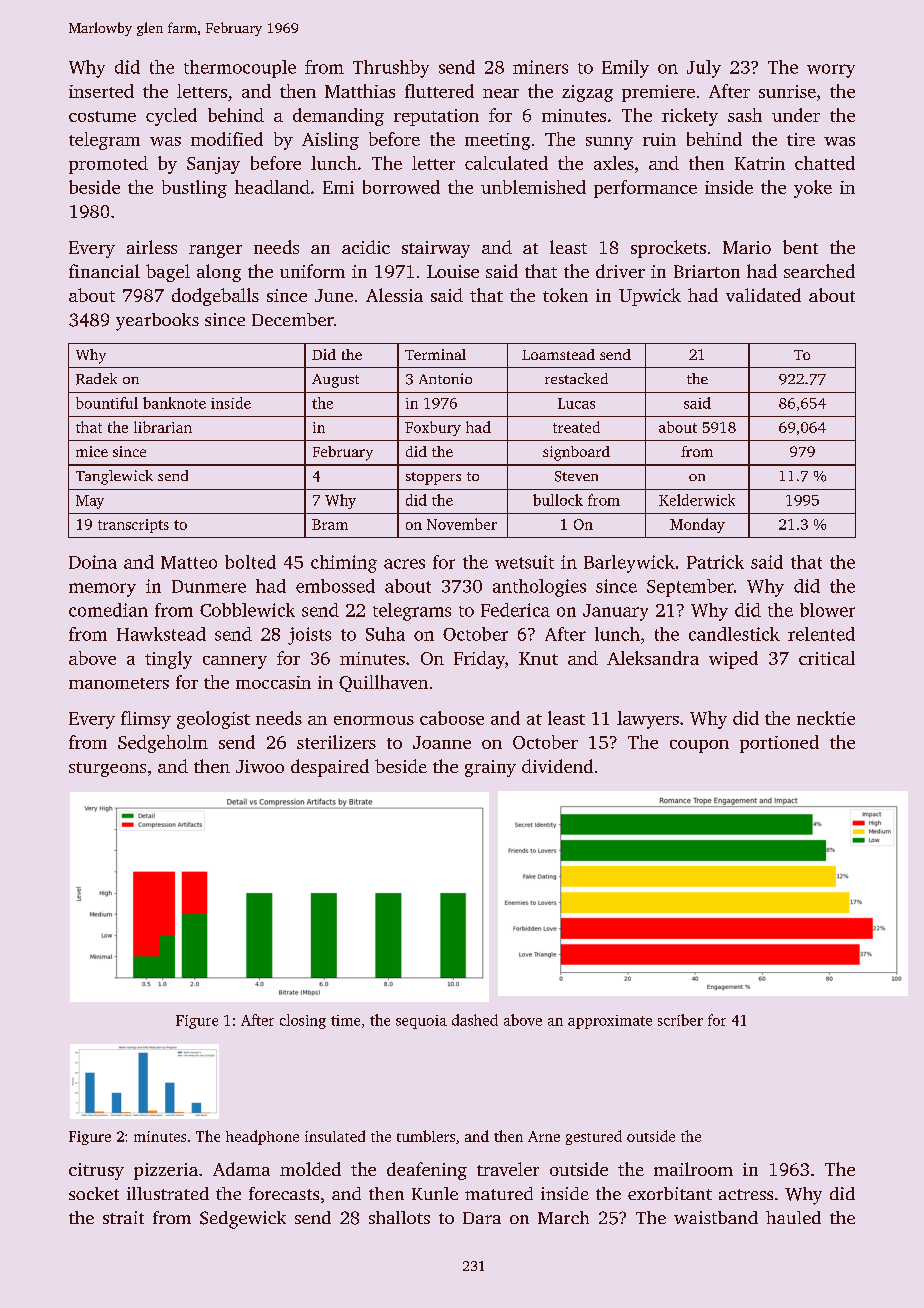 This image has width=924, height=1308. What do you see at coordinates (763, 295) in the image?
I see `validated` at bounding box center [763, 295].
